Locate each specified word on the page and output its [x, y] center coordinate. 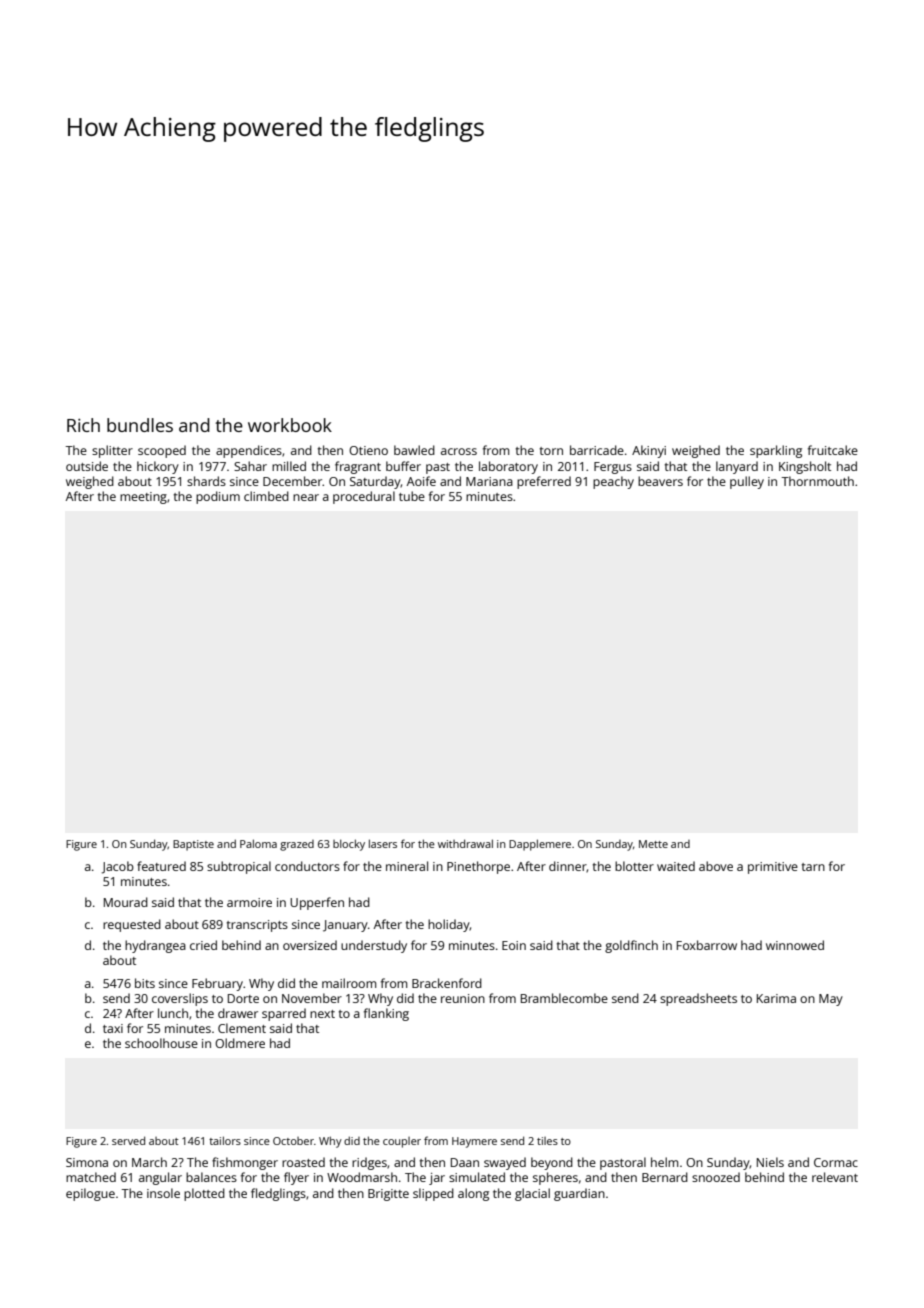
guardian [579, 1194]
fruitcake [833, 450]
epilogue [90, 1194]
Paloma [258, 843]
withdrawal [465, 843]
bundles [140, 425]
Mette [653, 844]
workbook [290, 425]
